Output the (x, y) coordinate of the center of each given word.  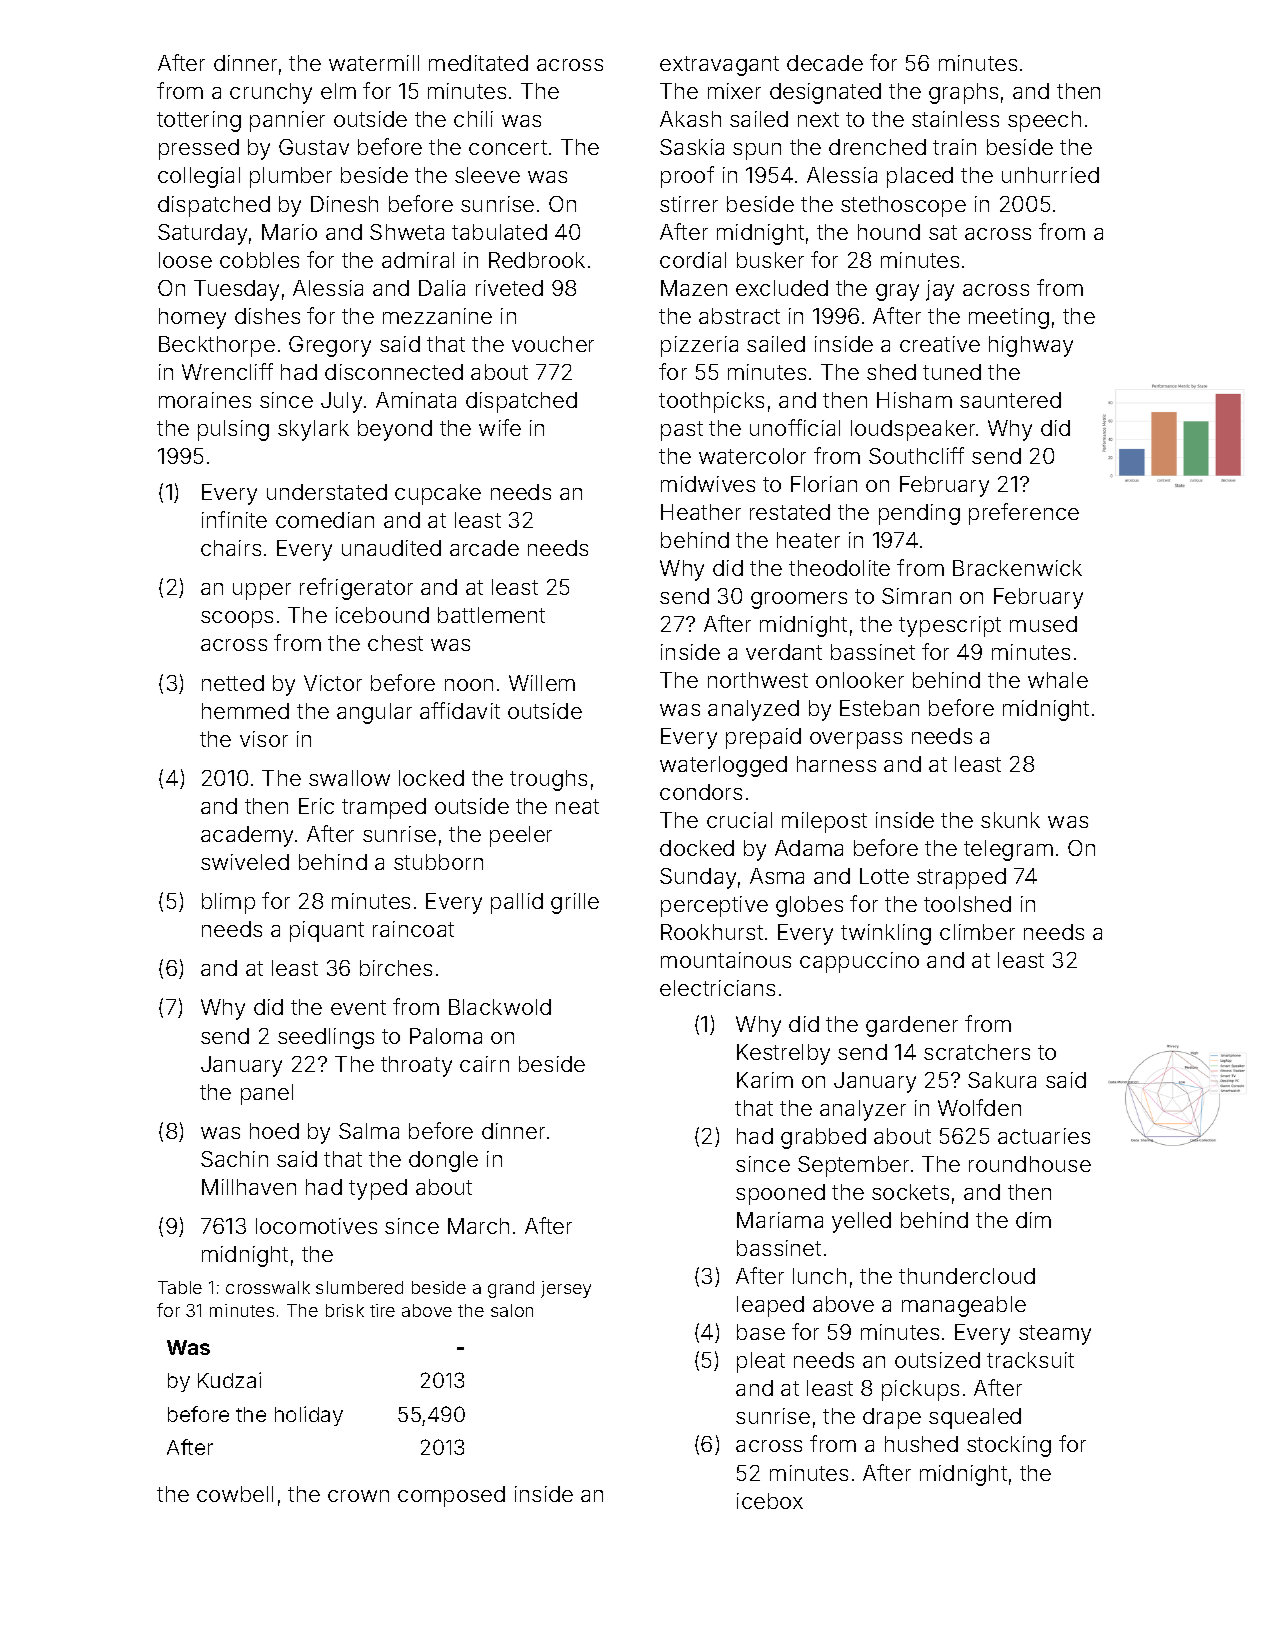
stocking (1009, 1446)
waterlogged (723, 766)
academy (247, 836)
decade (825, 63)
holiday (309, 1416)
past (682, 431)
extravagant (719, 66)
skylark (313, 430)
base (761, 1332)
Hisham (914, 400)
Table (180, 1287)
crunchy (271, 93)
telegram (1008, 850)
